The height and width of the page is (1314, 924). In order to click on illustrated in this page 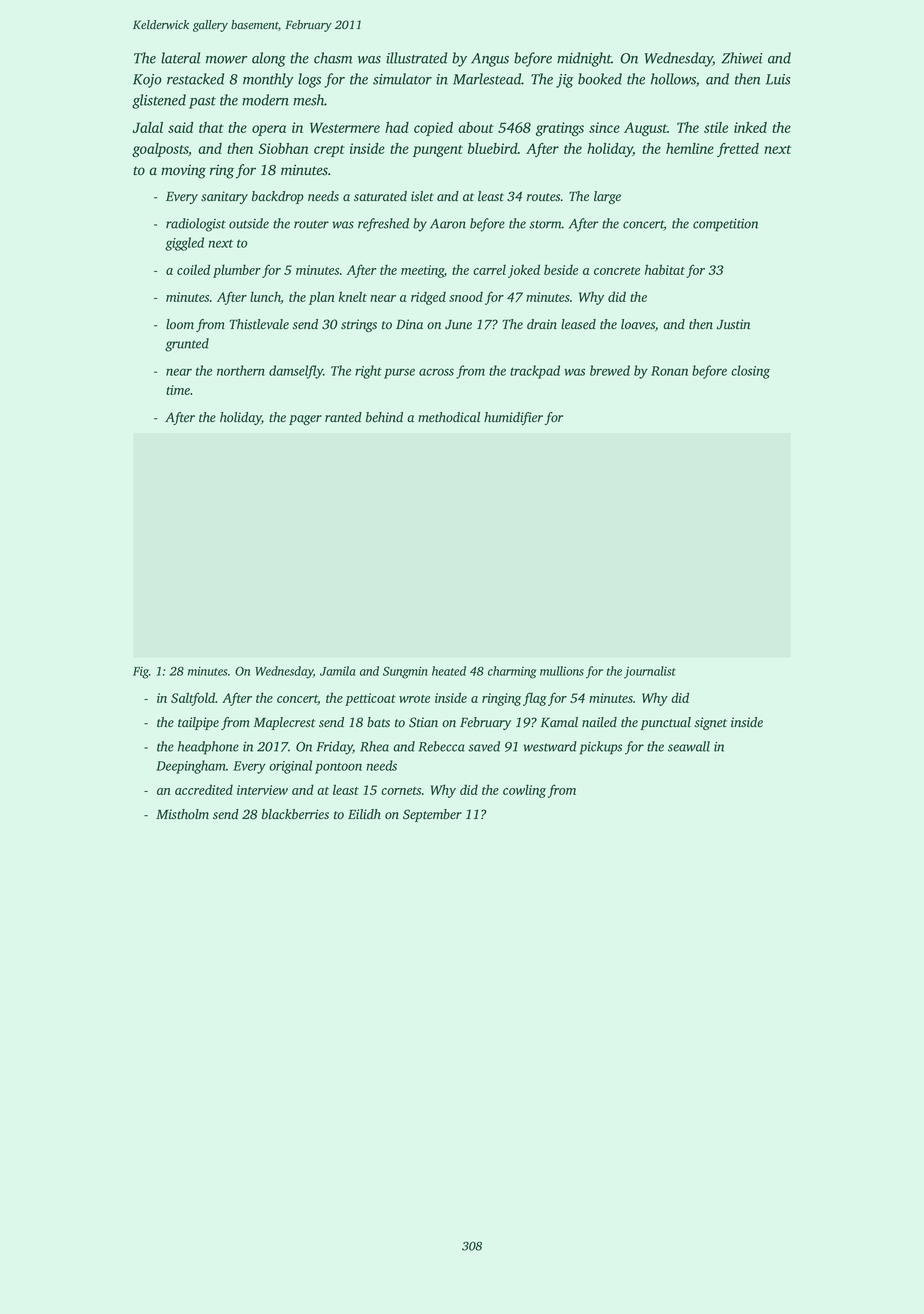, I will do `click(416, 58)`.
